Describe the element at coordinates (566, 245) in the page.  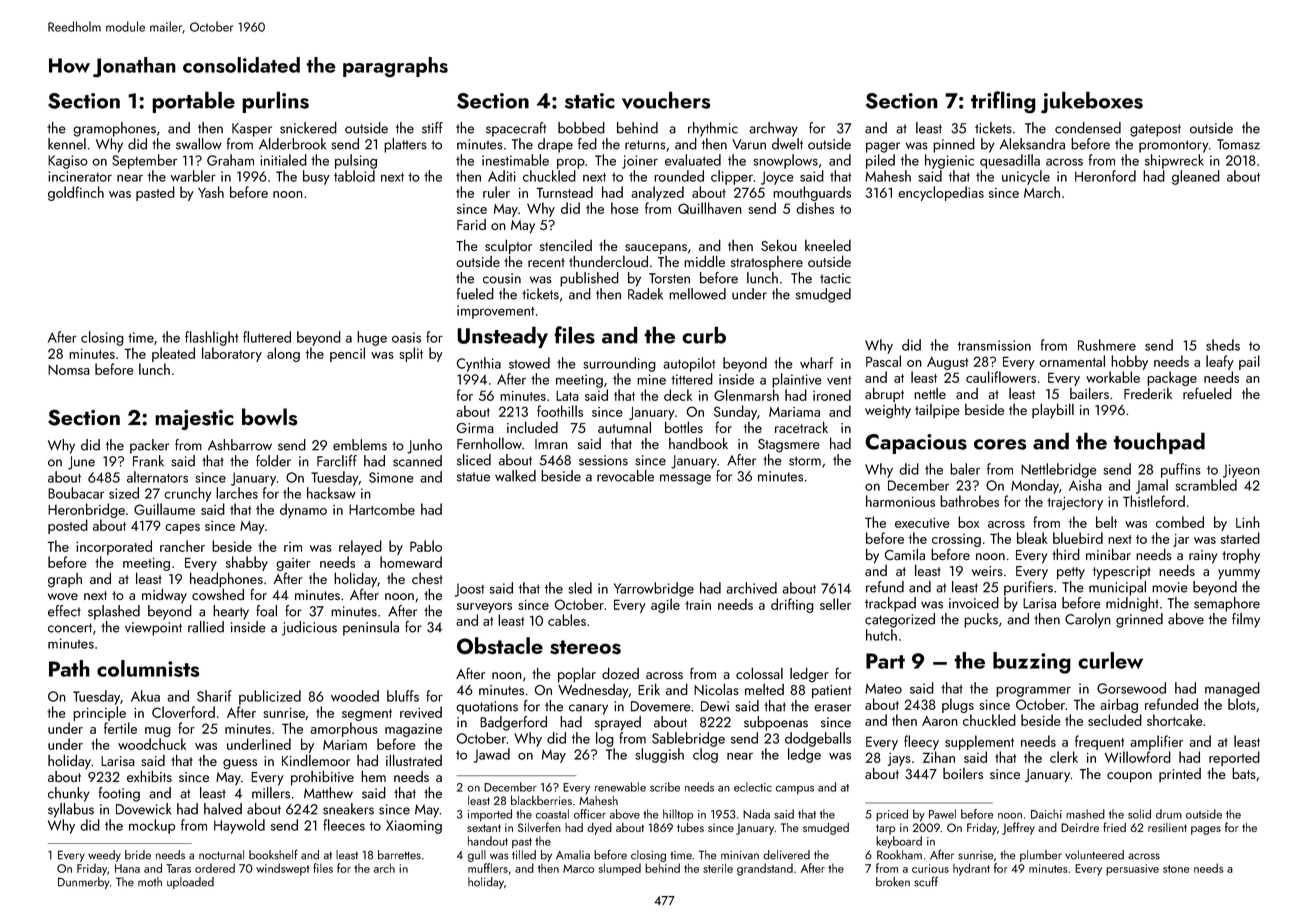
I see `stenciled` at that location.
